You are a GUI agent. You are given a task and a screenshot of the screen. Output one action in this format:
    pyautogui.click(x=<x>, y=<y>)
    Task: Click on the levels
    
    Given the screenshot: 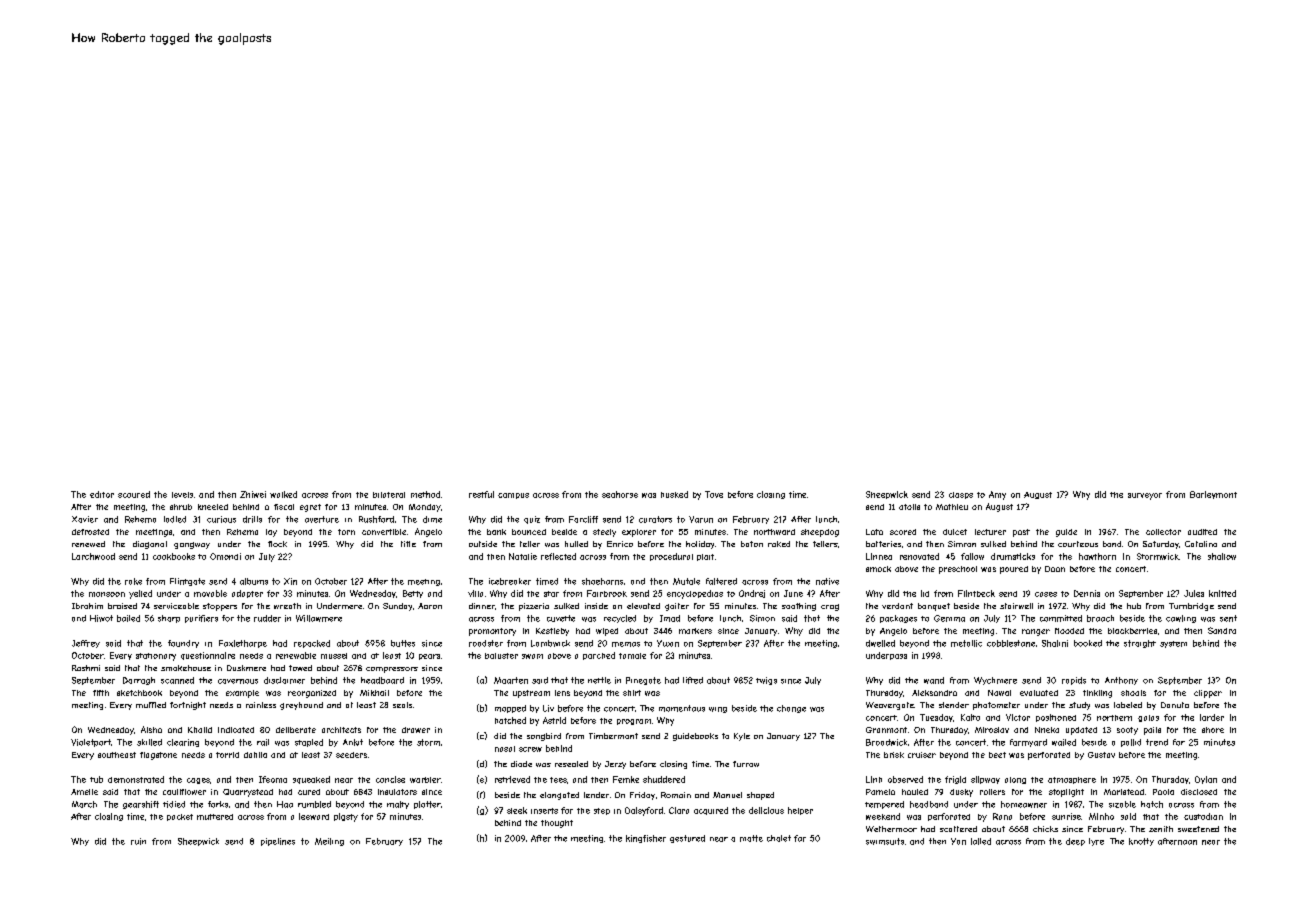 What is the action you would take?
    pyautogui.click(x=182, y=495)
